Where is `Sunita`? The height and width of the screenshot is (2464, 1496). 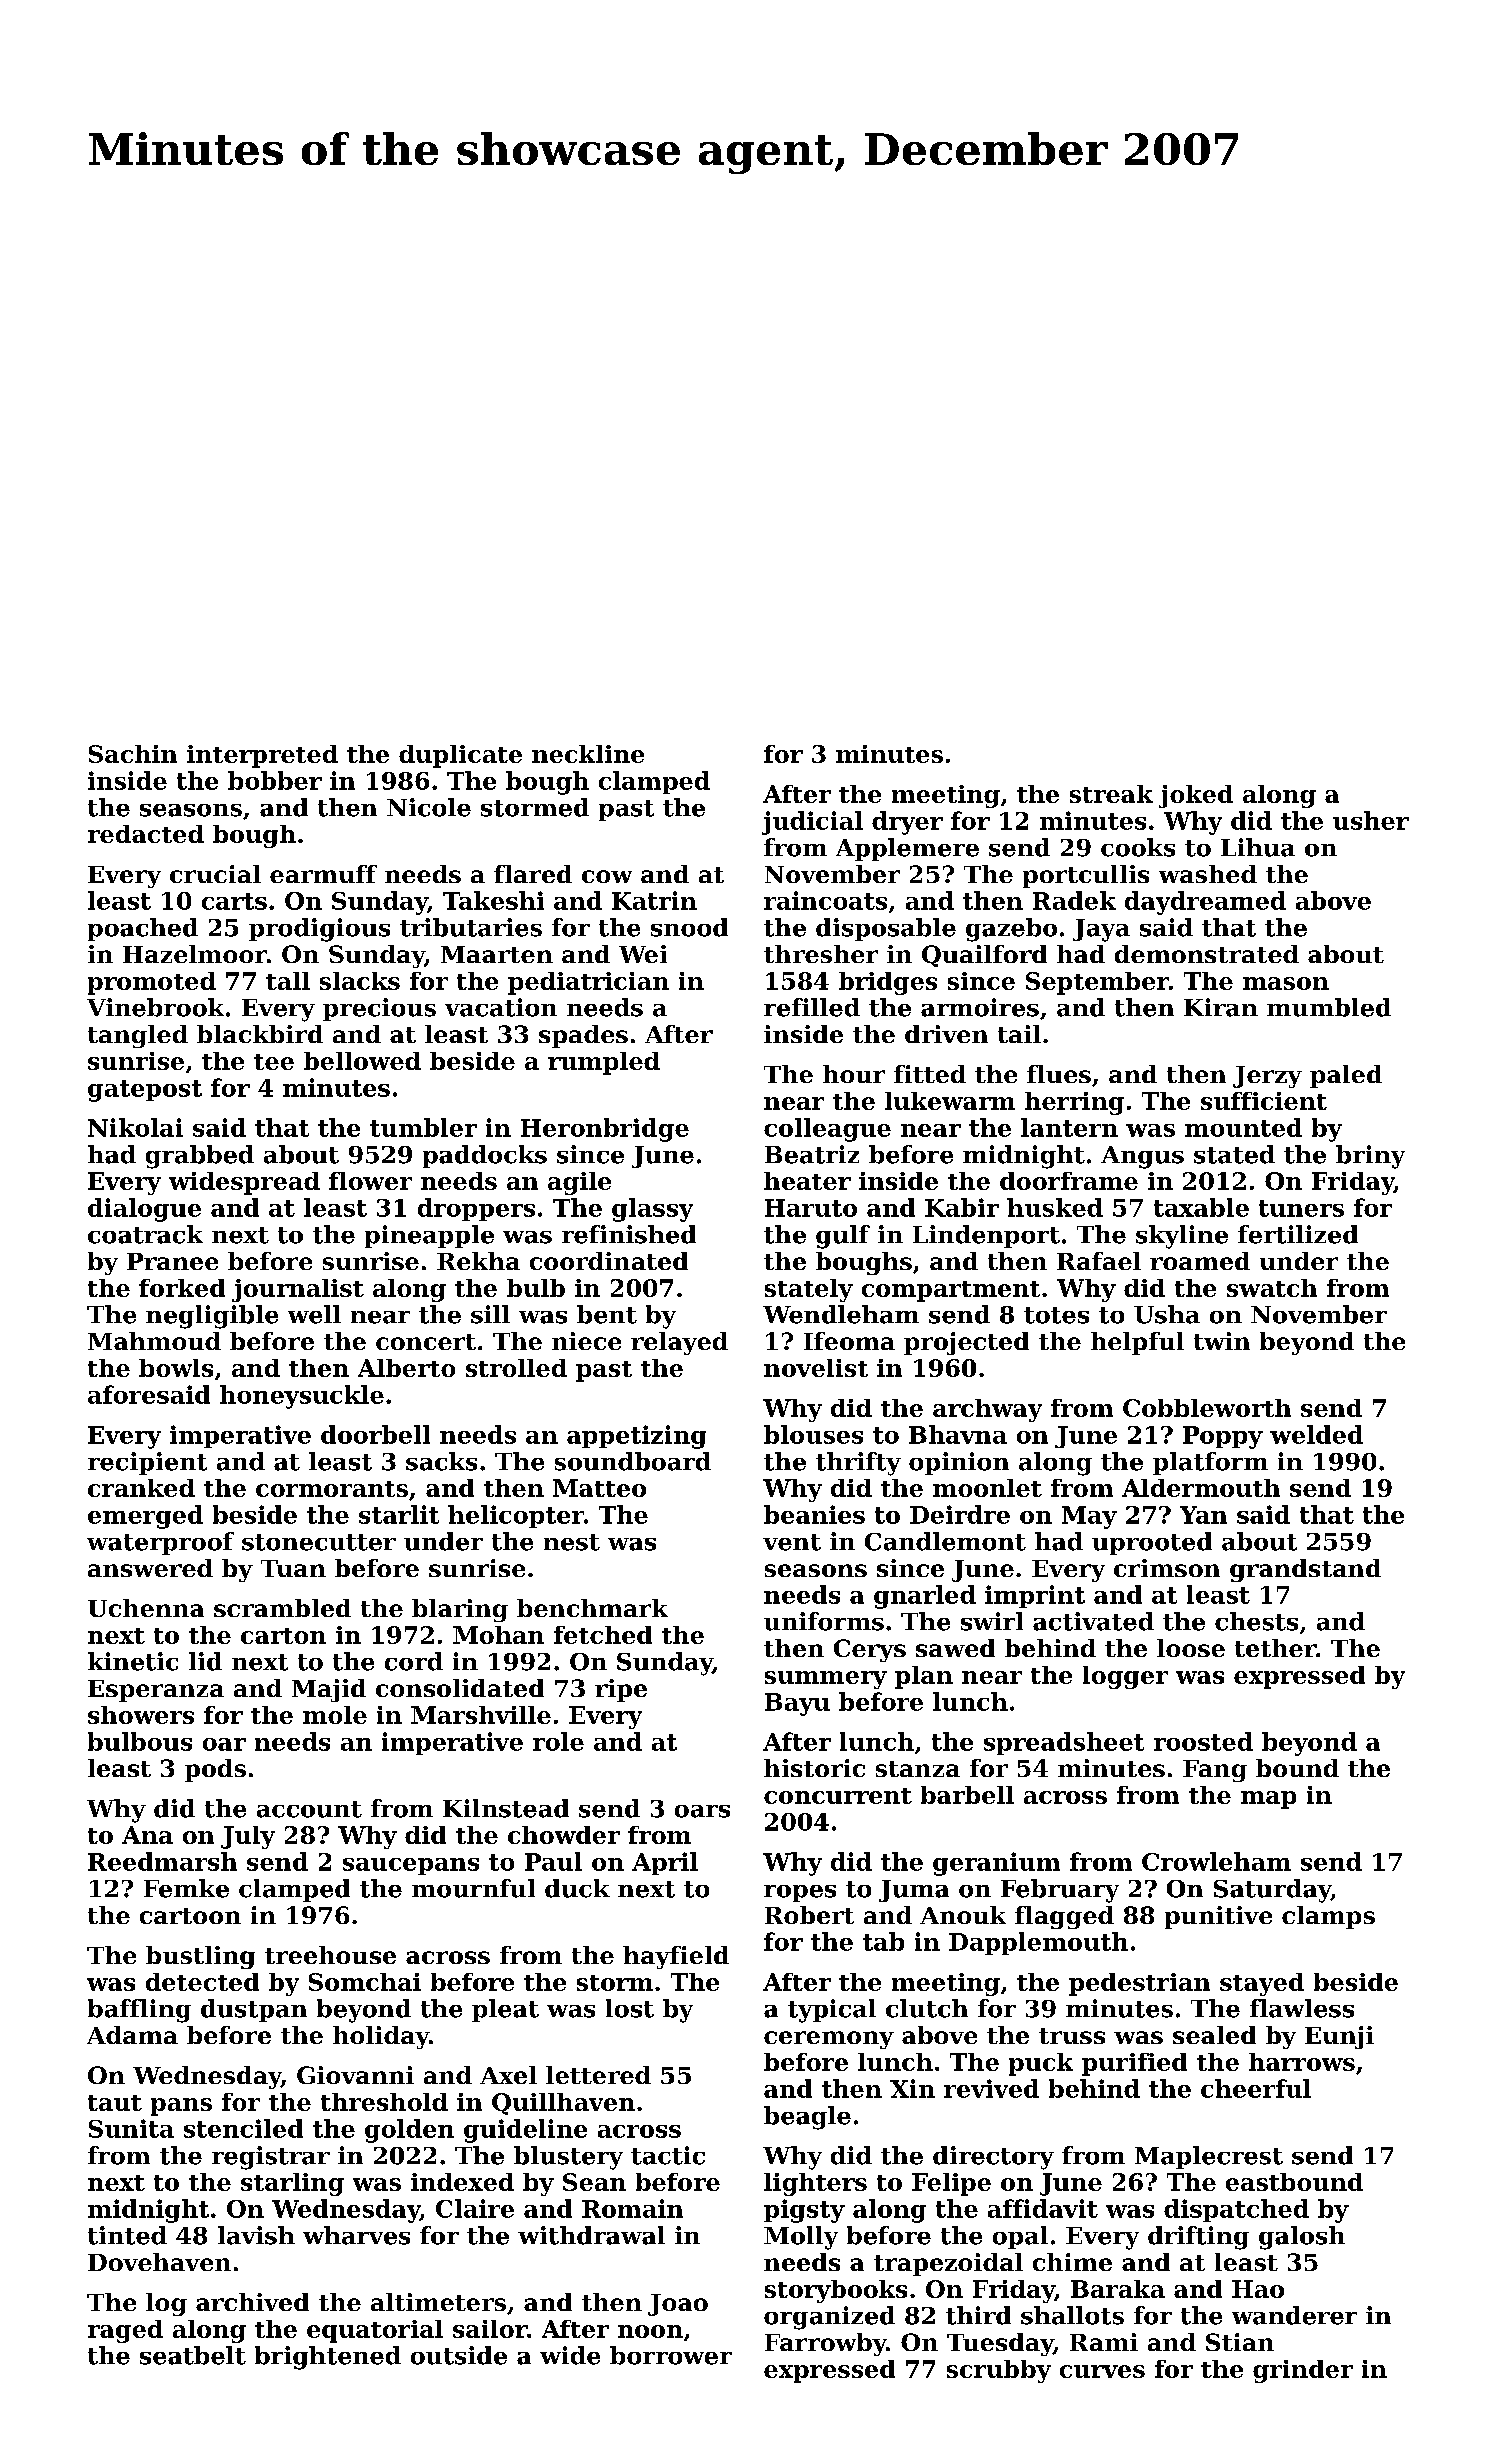 Sunita is located at coordinates (131, 2128).
